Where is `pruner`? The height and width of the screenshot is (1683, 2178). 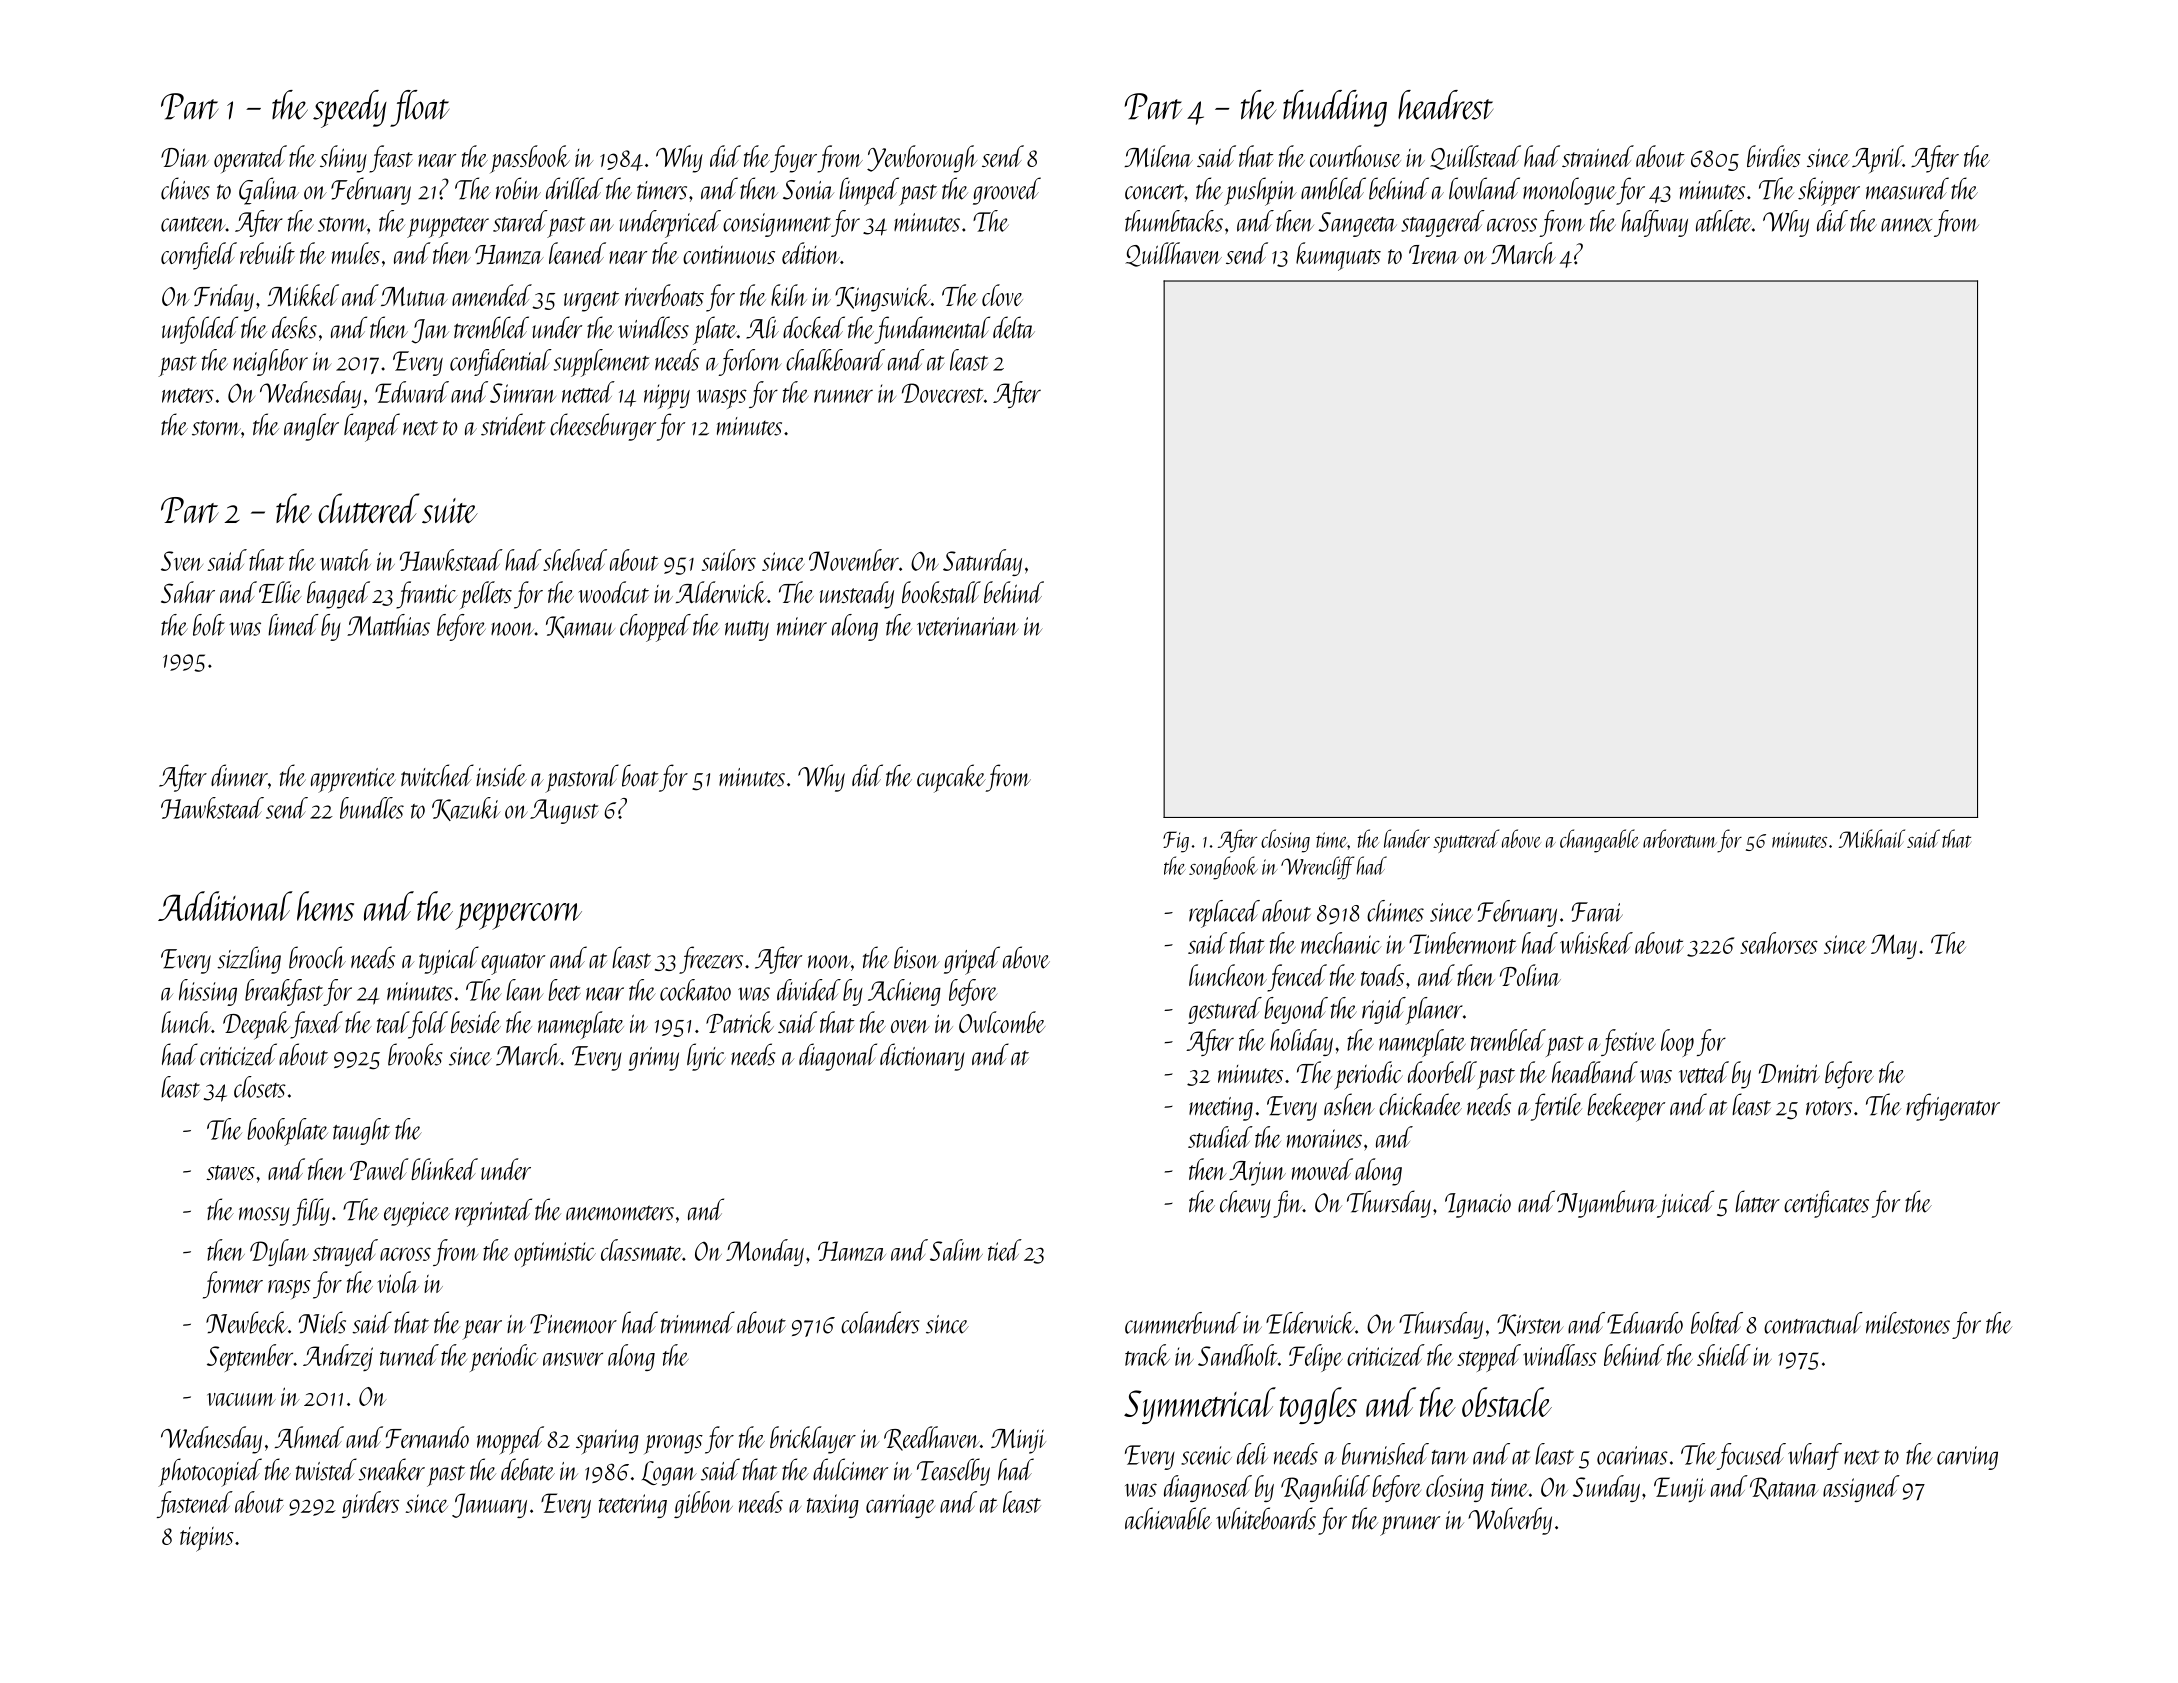
pruner is located at coordinates (1410, 1526).
